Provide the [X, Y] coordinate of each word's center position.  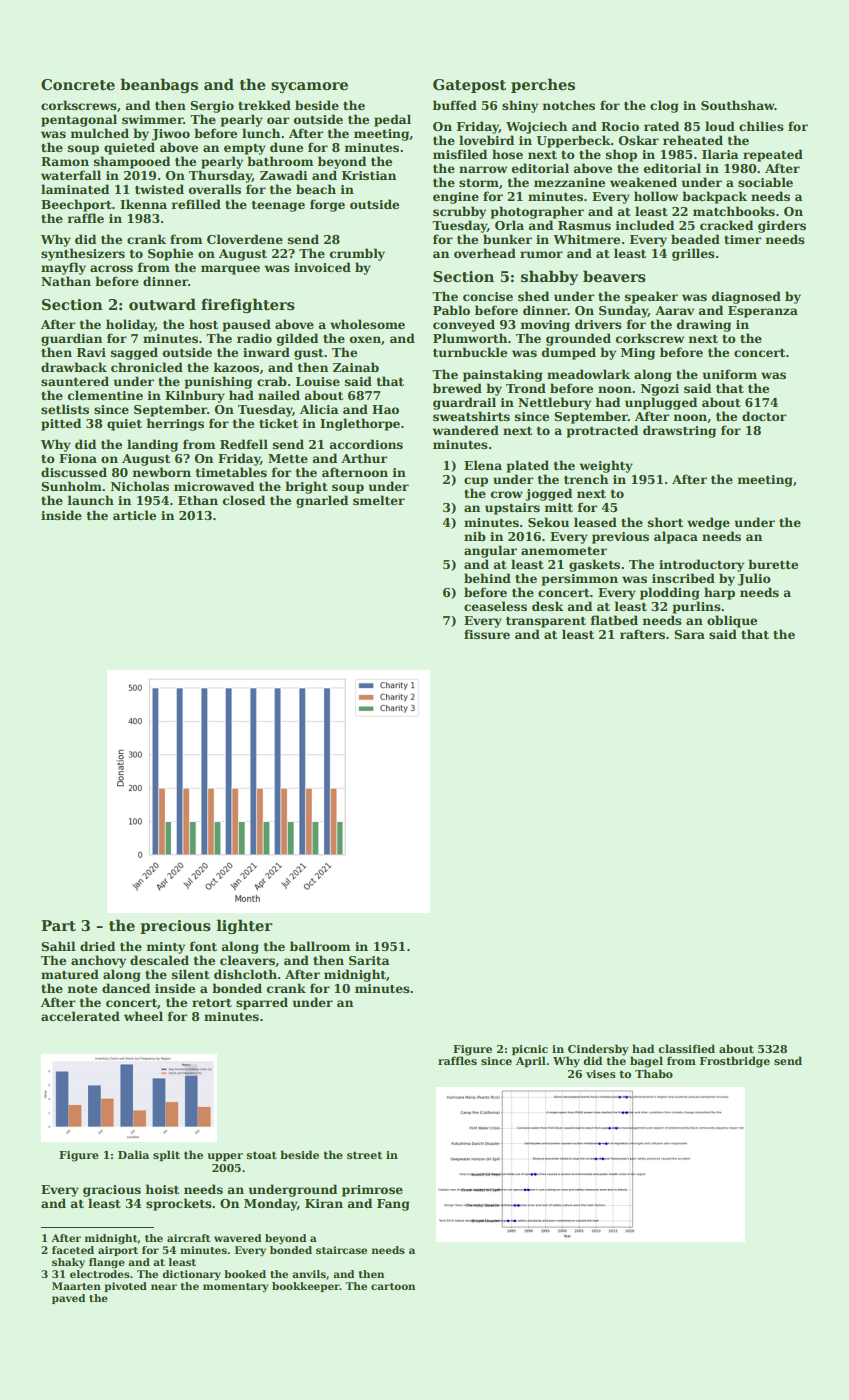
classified [686, 1048]
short [665, 522]
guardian [71, 339]
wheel [143, 1016]
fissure [487, 634]
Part [58, 925]
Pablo [451, 310]
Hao [385, 409]
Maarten [76, 1286]
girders [782, 226]
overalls [215, 189]
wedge [708, 523]
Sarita [369, 960]
